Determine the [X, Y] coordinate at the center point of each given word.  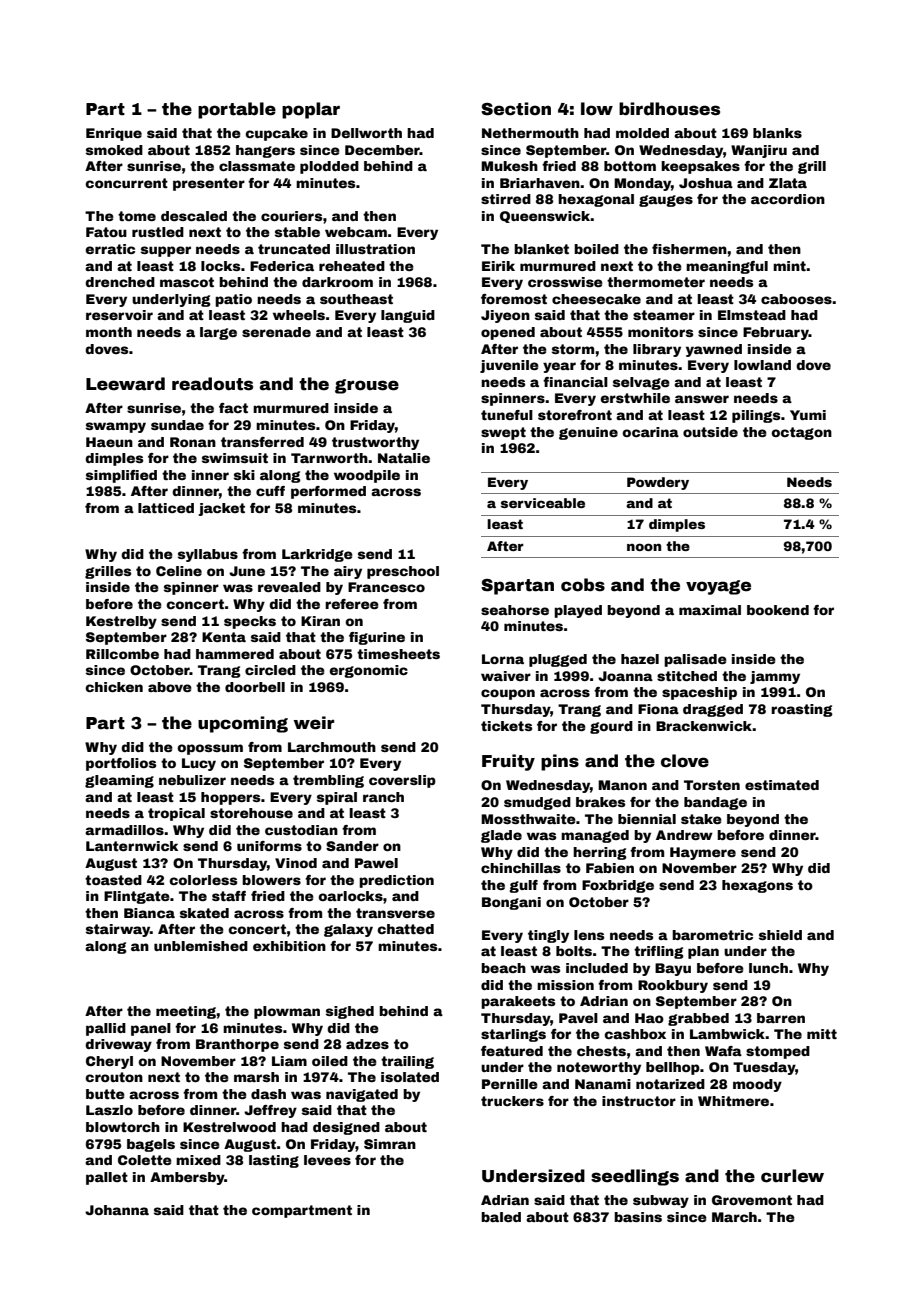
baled [501, 1217]
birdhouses [669, 109]
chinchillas [521, 868]
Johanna [117, 1210]
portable [237, 110]
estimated [782, 785]
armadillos [124, 830]
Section [516, 109]
